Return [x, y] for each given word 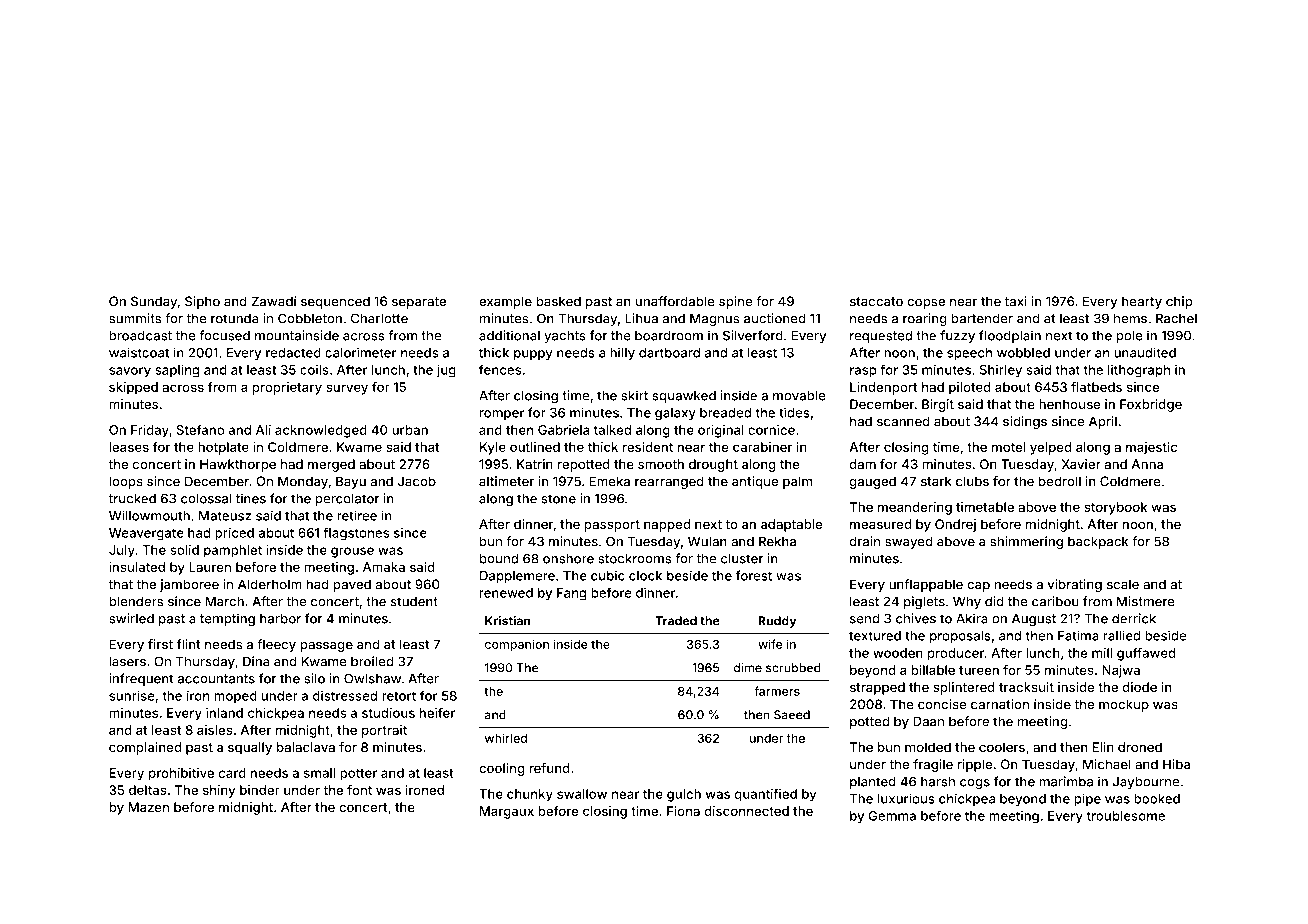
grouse [352, 552]
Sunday [154, 302]
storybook [1115, 508]
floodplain [1010, 336]
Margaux [507, 812]
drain [865, 541]
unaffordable [675, 301]
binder [260, 790]
